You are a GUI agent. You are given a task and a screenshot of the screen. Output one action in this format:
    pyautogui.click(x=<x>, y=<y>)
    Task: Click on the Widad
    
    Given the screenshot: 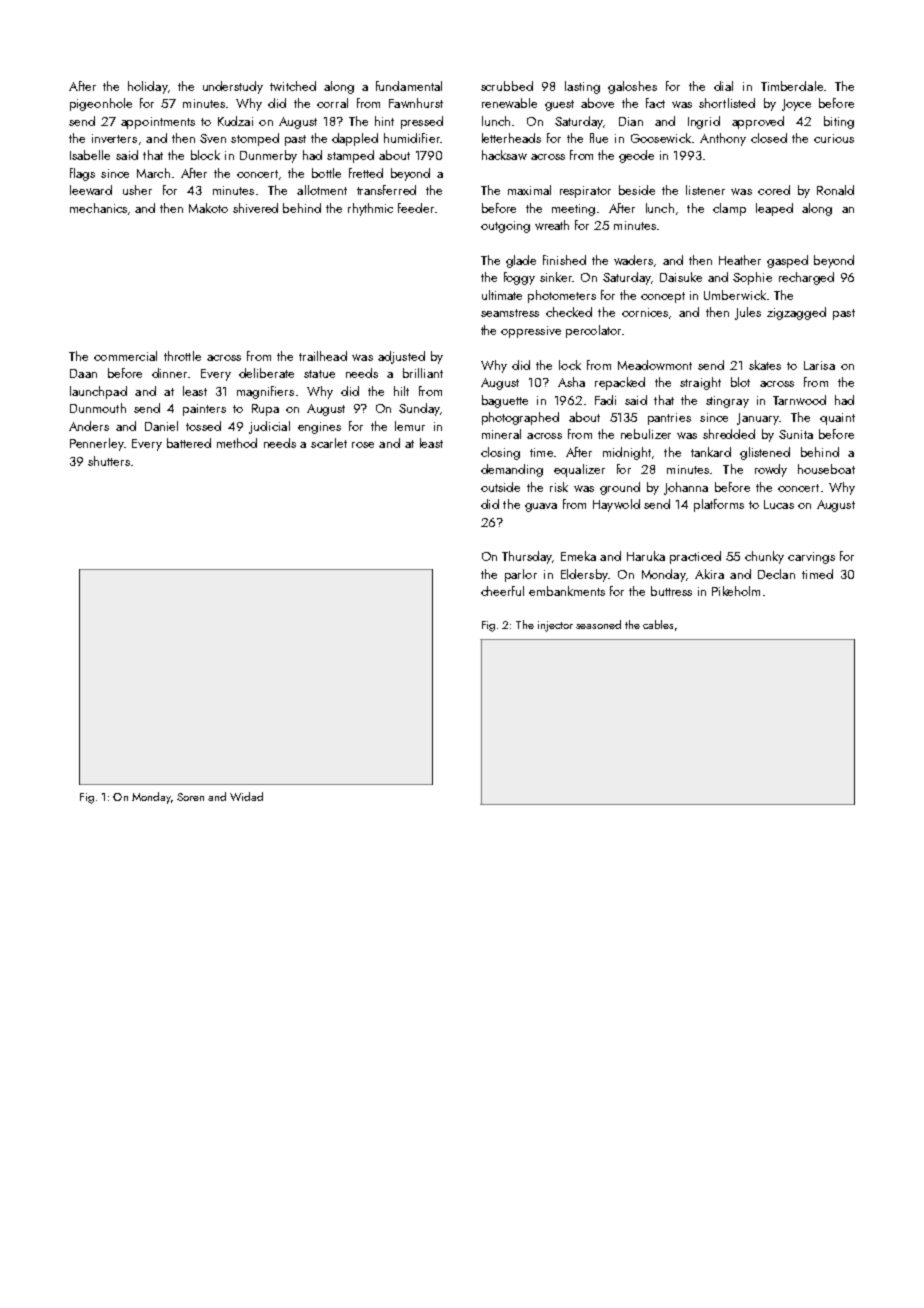 What is the action you would take?
    pyautogui.click(x=246, y=796)
